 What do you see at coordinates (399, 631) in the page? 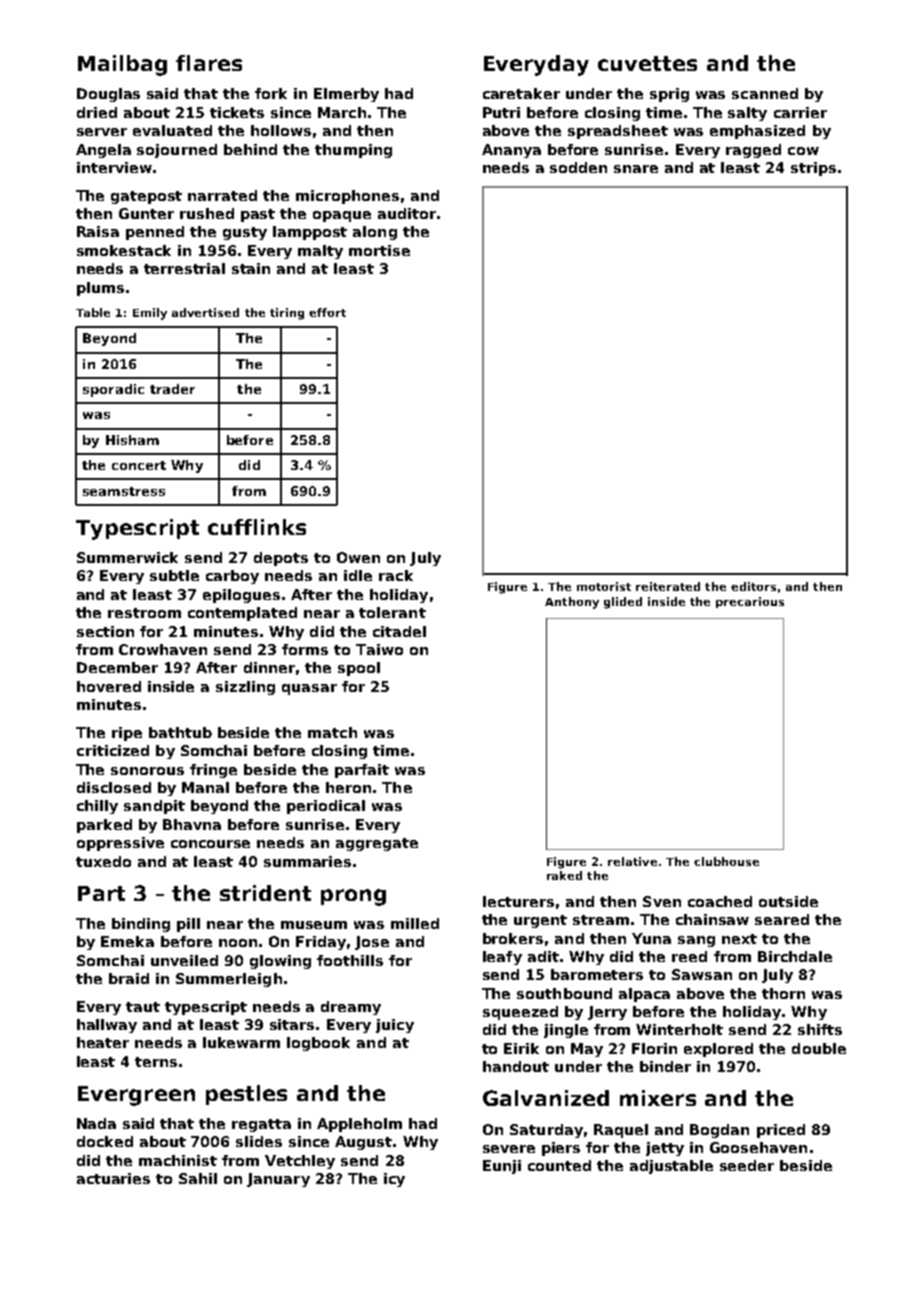
I see `citadel` at bounding box center [399, 631].
